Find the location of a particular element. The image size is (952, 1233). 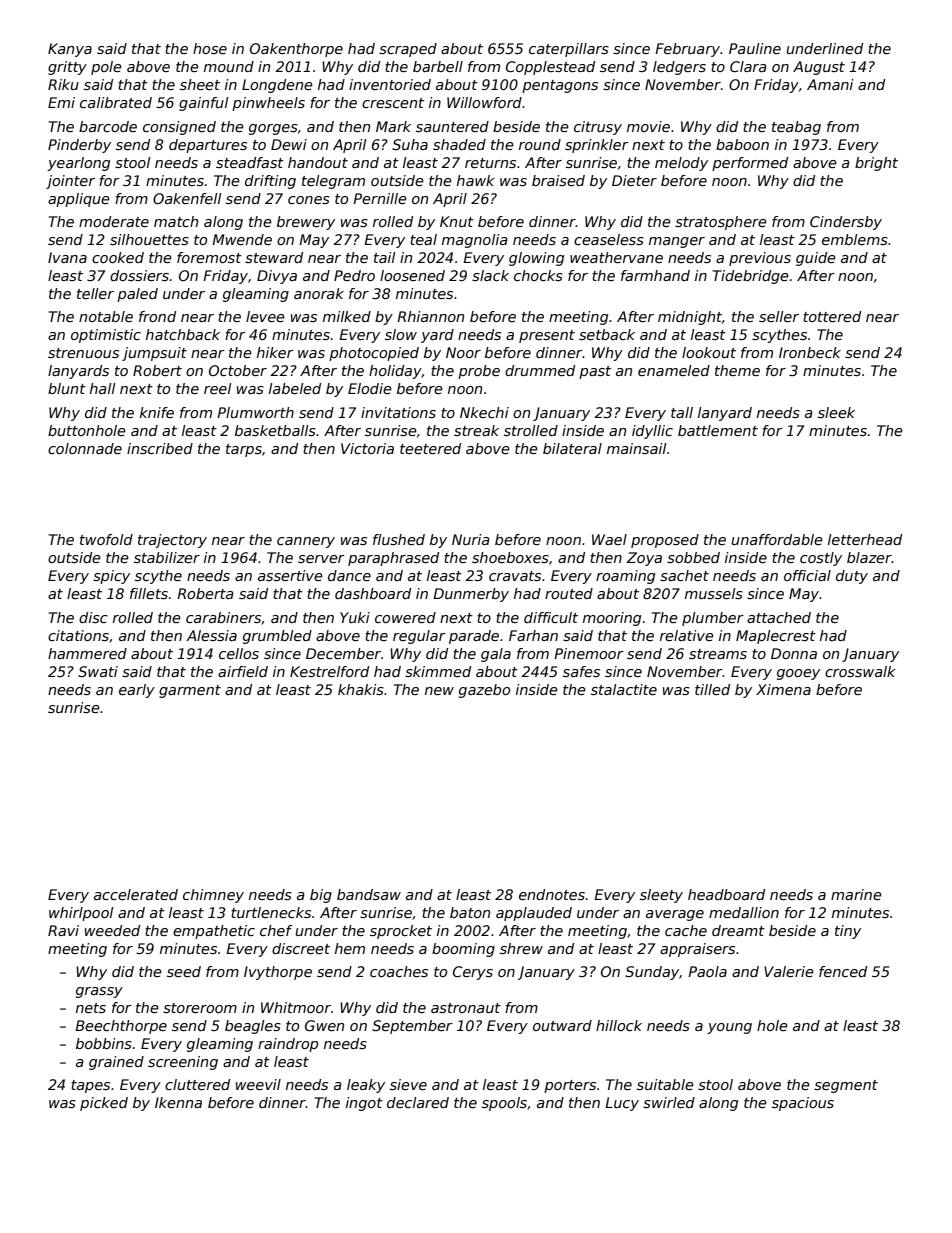

Dieter is located at coordinates (634, 180).
